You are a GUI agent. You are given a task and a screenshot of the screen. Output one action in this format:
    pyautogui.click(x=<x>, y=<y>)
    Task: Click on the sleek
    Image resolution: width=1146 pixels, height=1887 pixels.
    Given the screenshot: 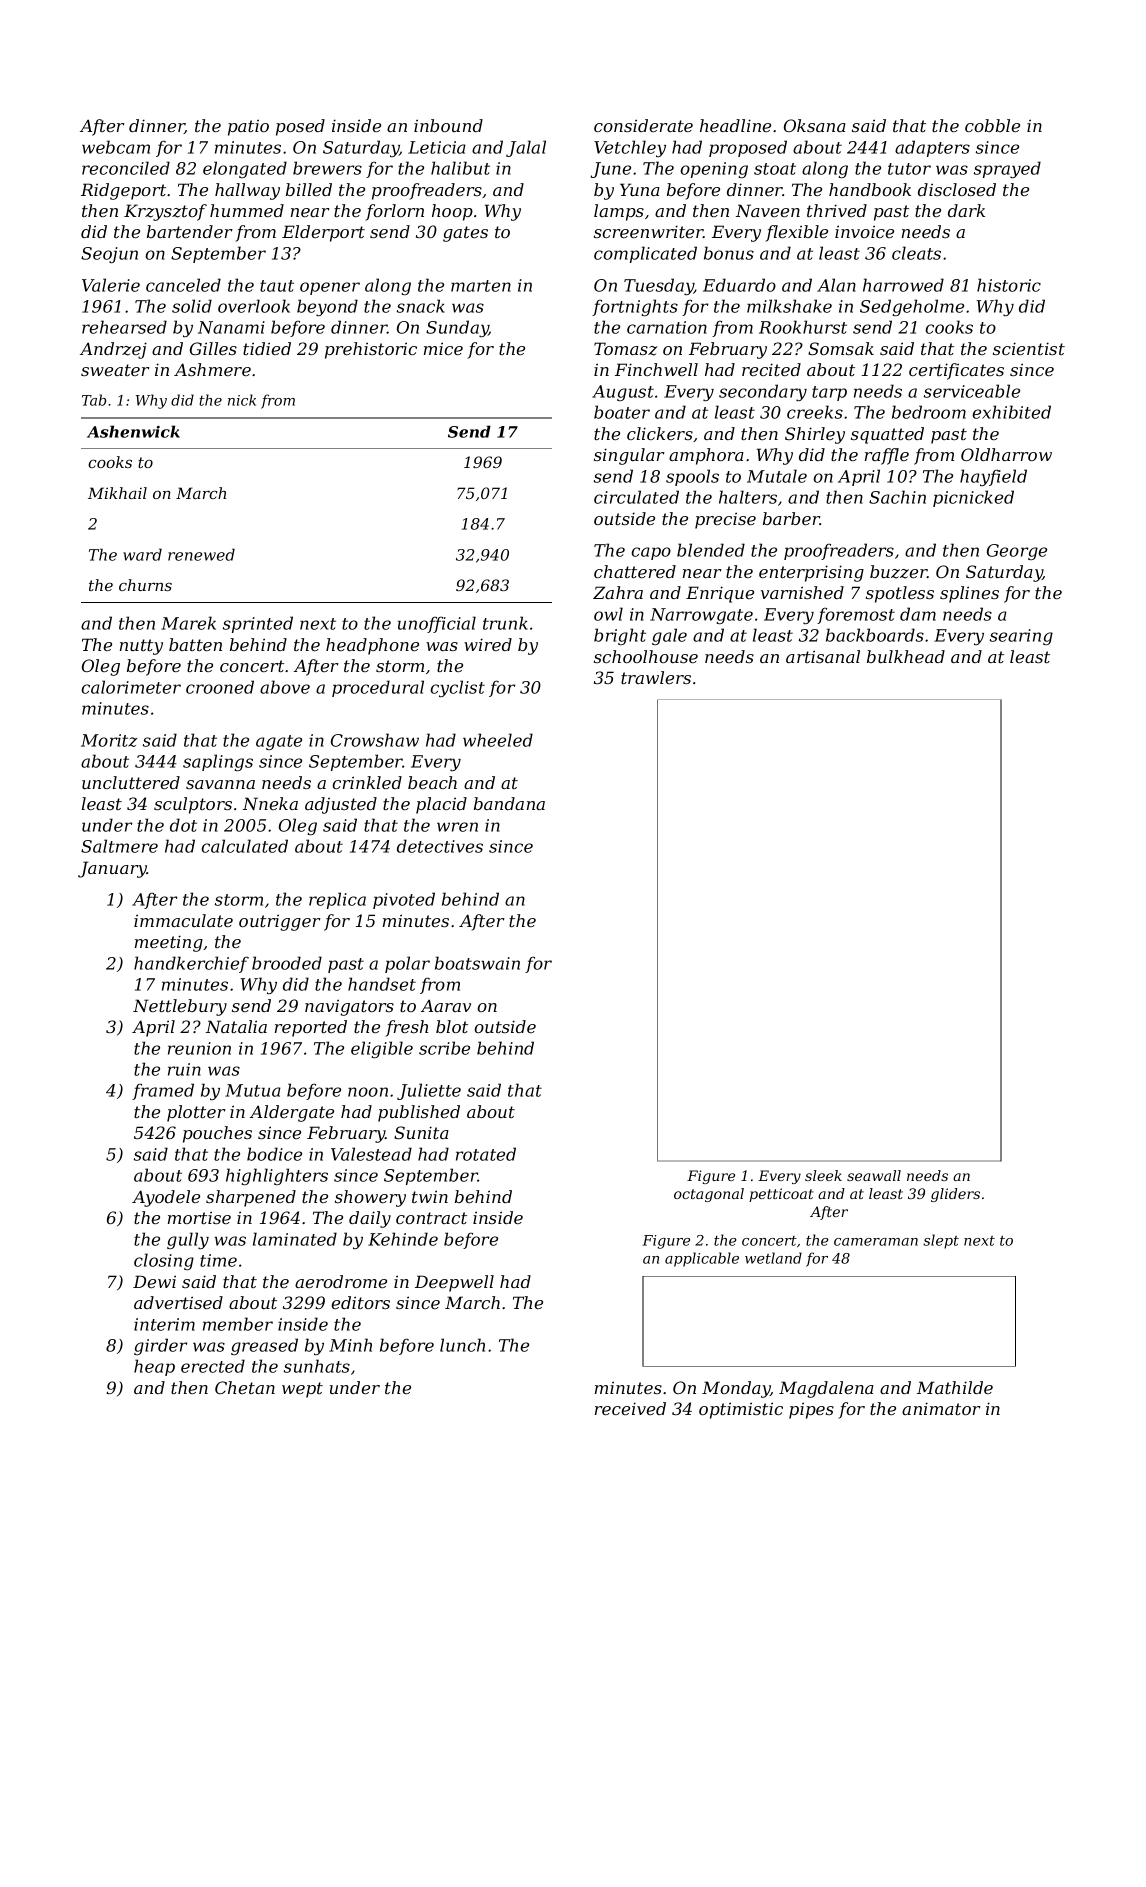 What is the action you would take?
    pyautogui.click(x=823, y=1175)
